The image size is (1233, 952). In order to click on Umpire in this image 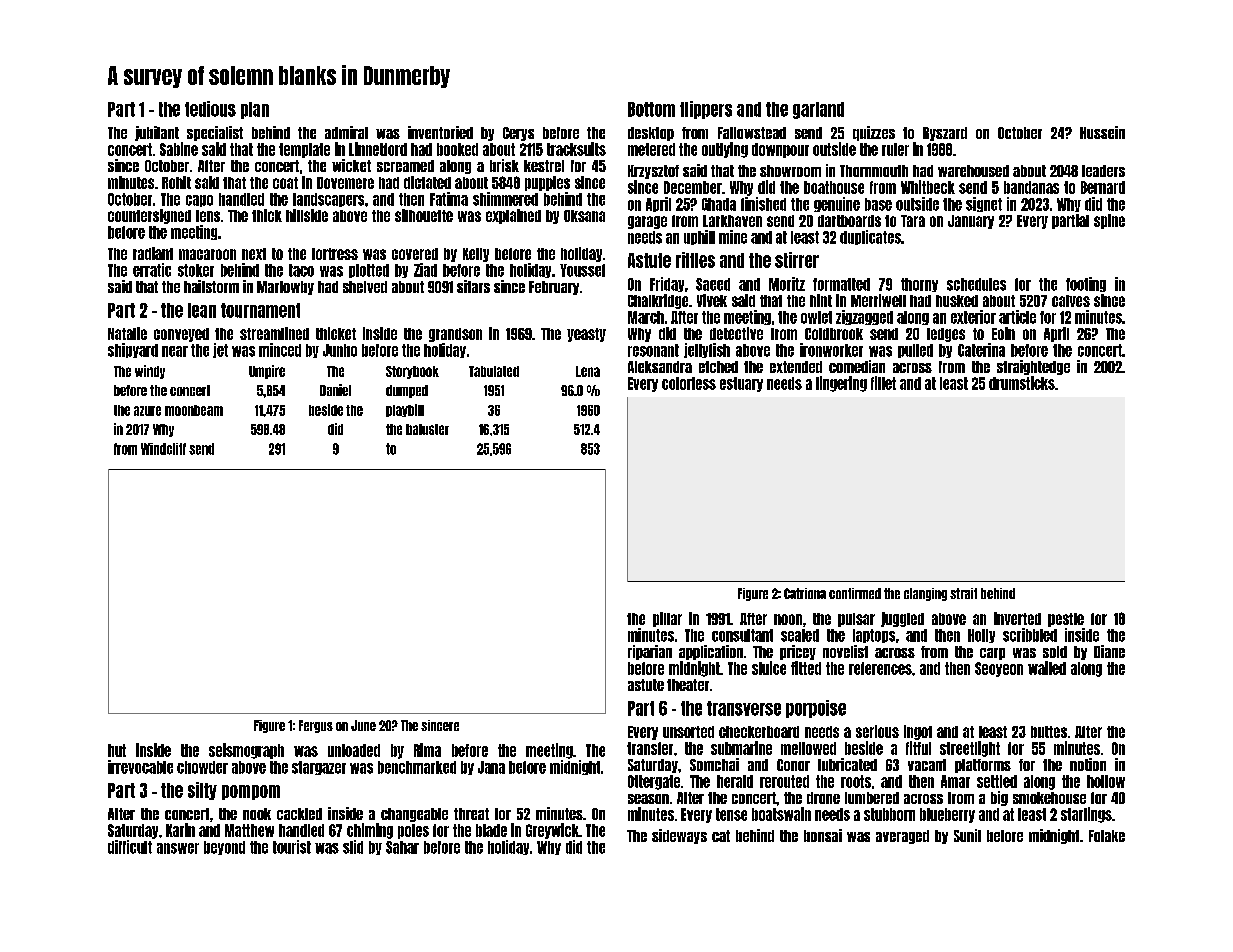, I will do `click(267, 372)`.
